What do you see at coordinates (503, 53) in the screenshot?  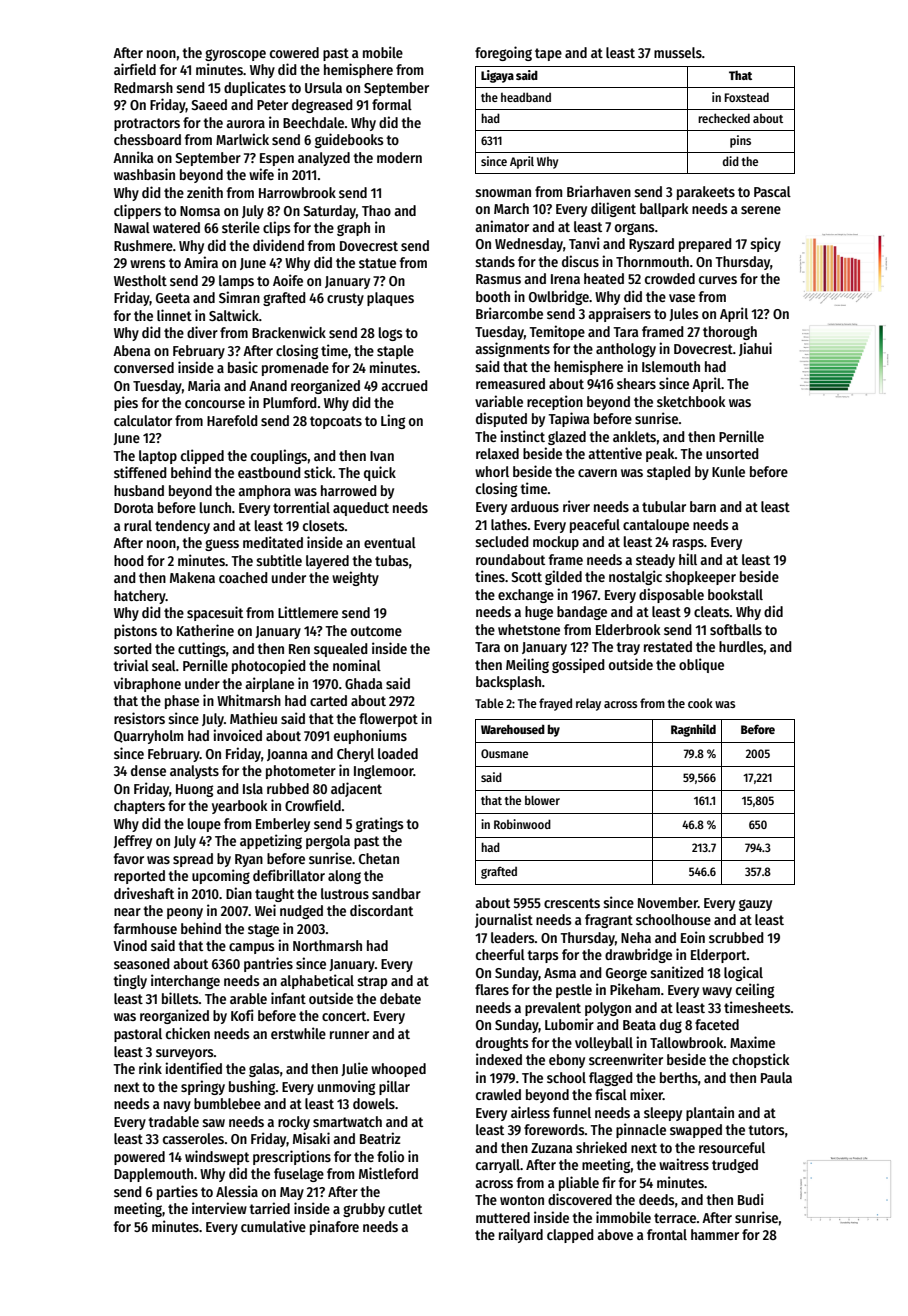 I see `foregoing` at bounding box center [503, 53].
